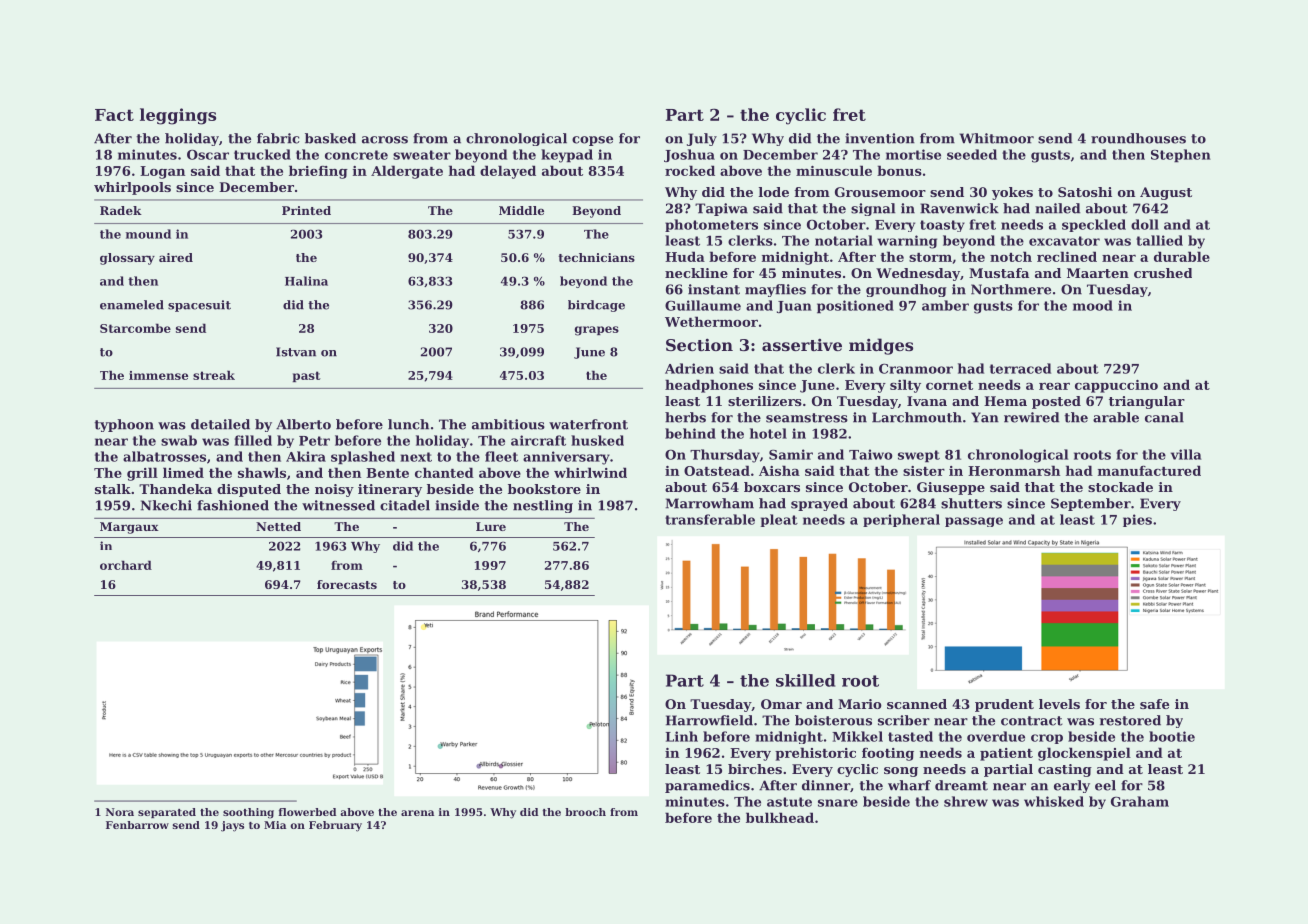  Describe the element at coordinates (779, 520) in the page. I see `pleat` at that location.
